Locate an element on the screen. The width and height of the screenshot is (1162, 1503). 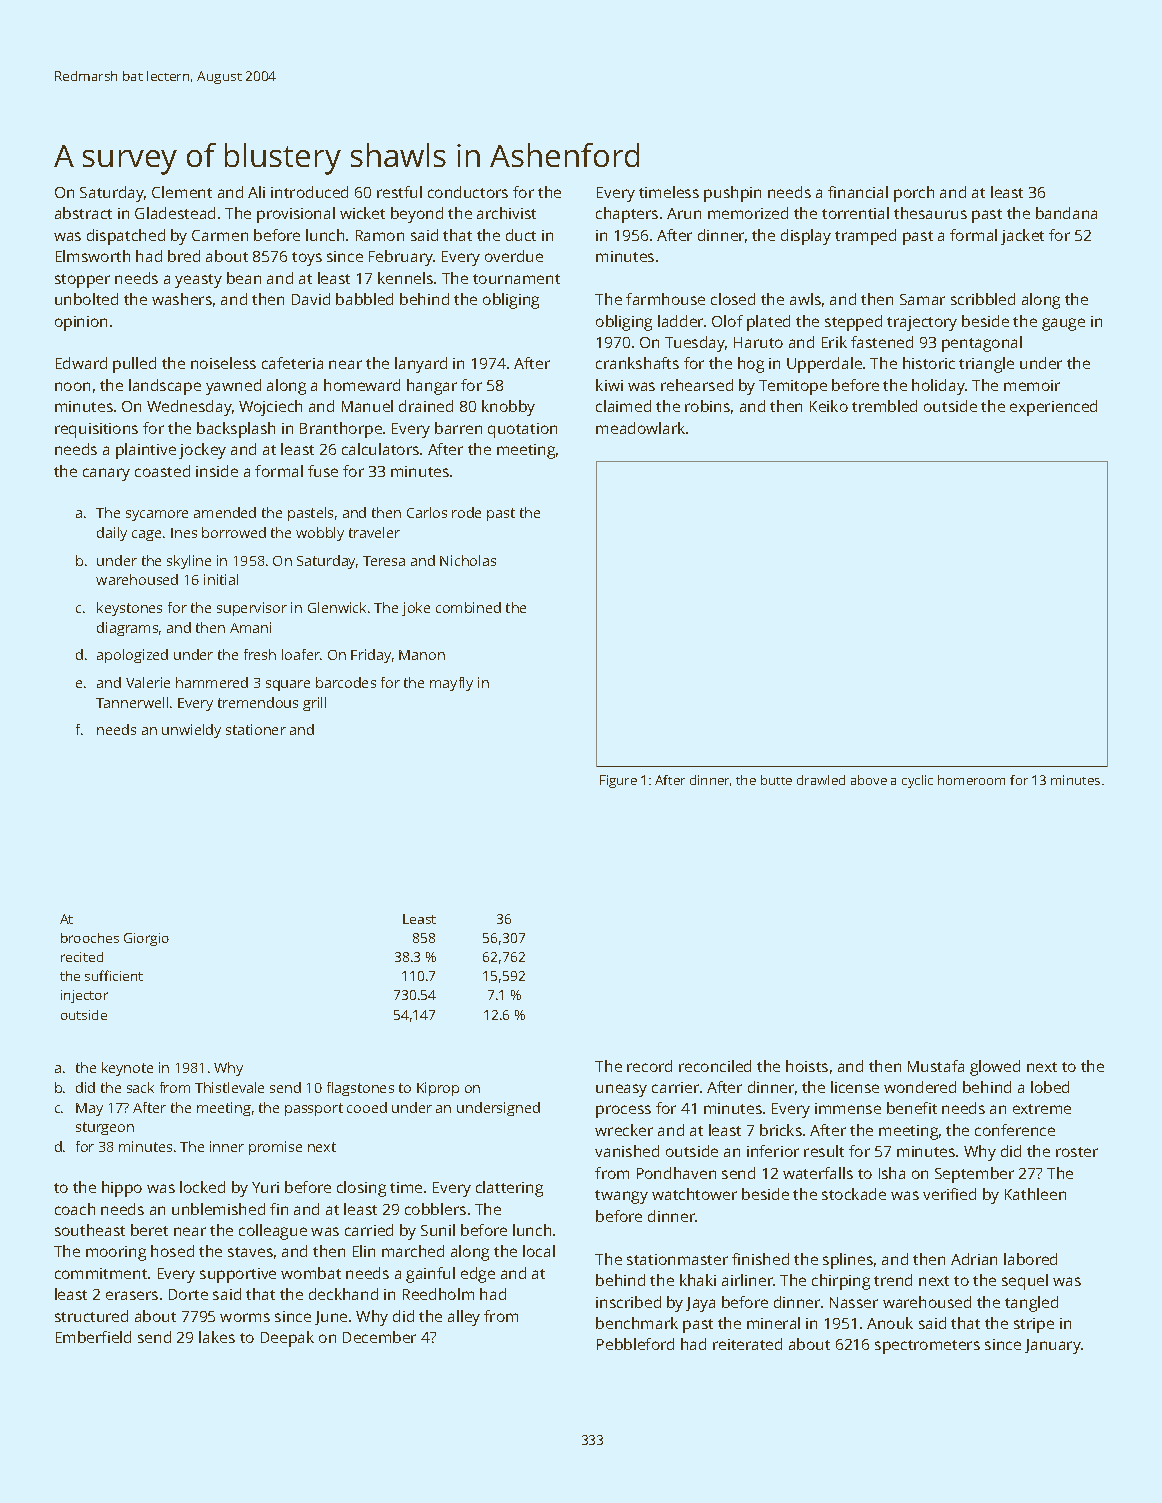
homeroom is located at coordinates (971, 780).
